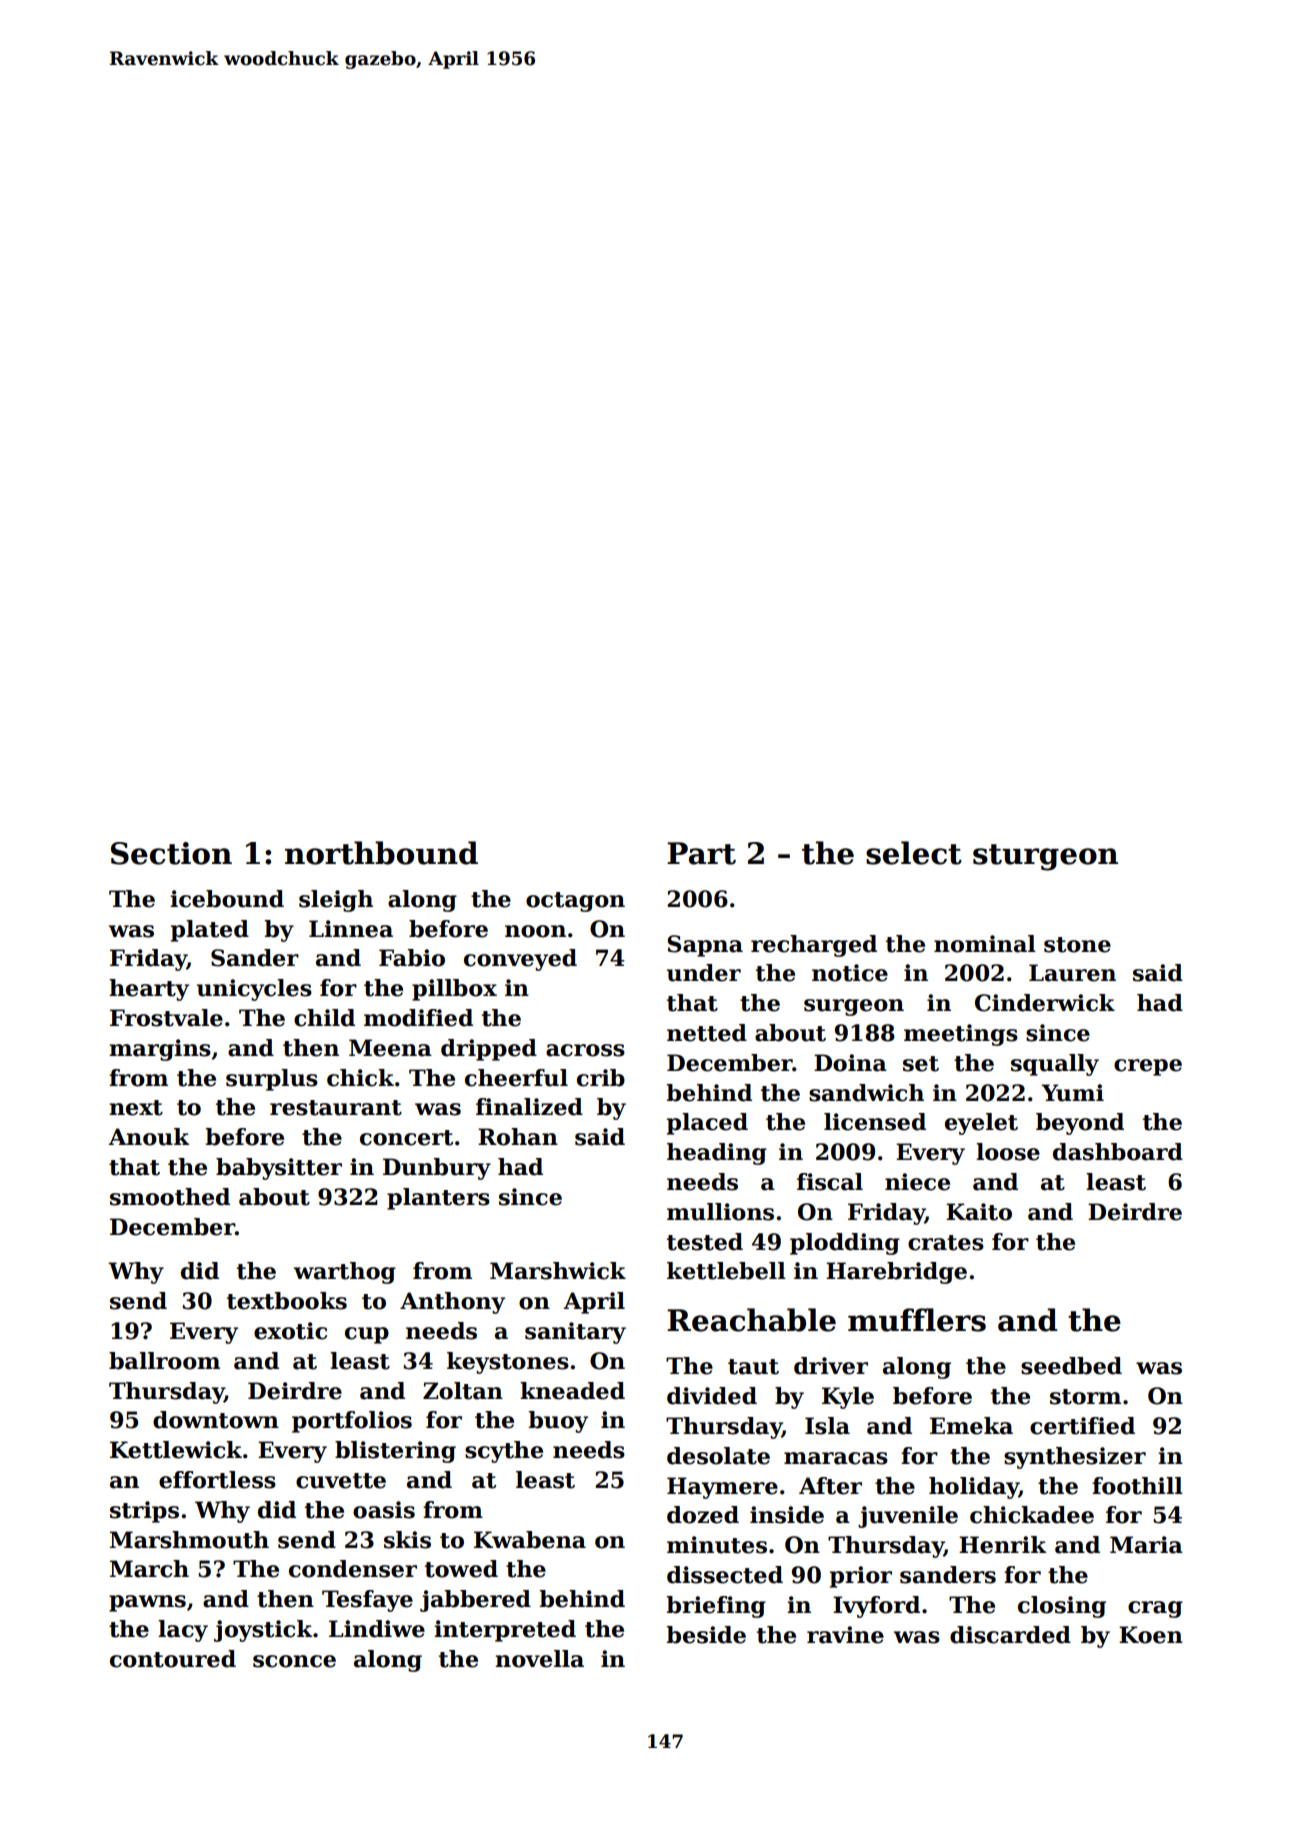  What do you see at coordinates (353, 1569) in the screenshot?
I see `condenser` at bounding box center [353, 1569].
